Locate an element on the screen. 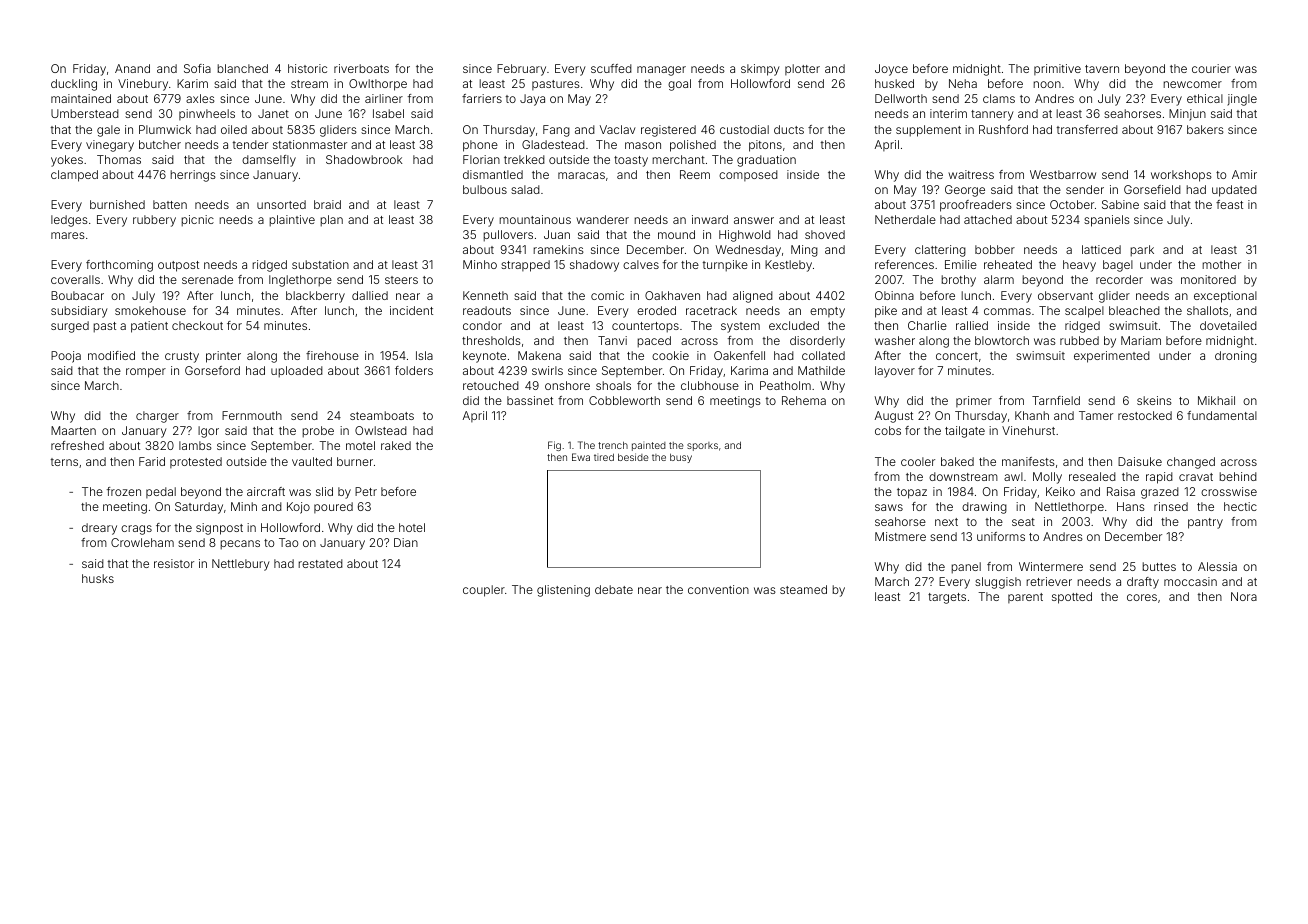  husks is located at coordinates (98, 578).
